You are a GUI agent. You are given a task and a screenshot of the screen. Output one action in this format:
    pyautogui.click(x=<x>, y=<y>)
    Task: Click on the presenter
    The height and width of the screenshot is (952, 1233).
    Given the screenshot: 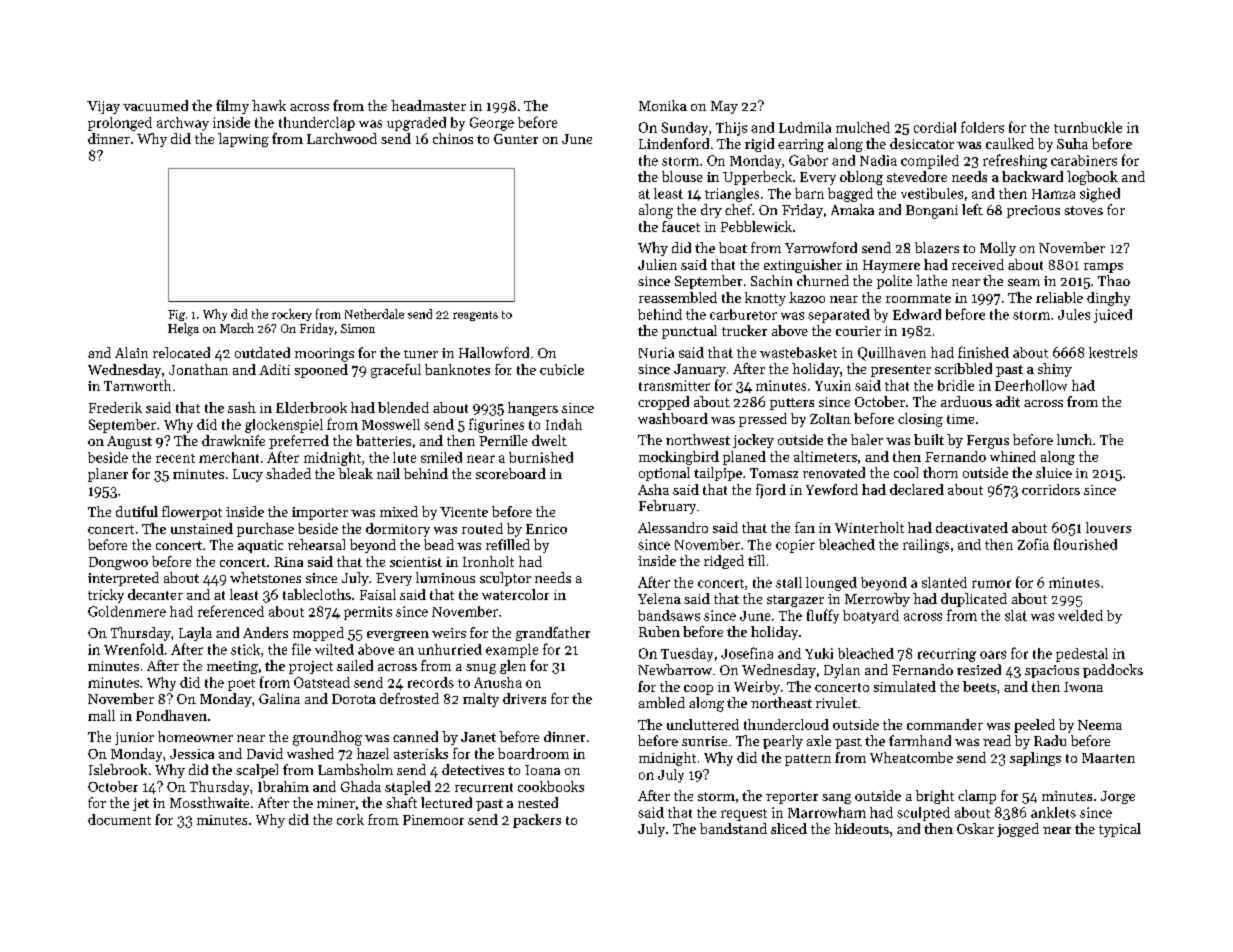 What is the action you would take?
    pyautogui.click(x=901, y=371)
